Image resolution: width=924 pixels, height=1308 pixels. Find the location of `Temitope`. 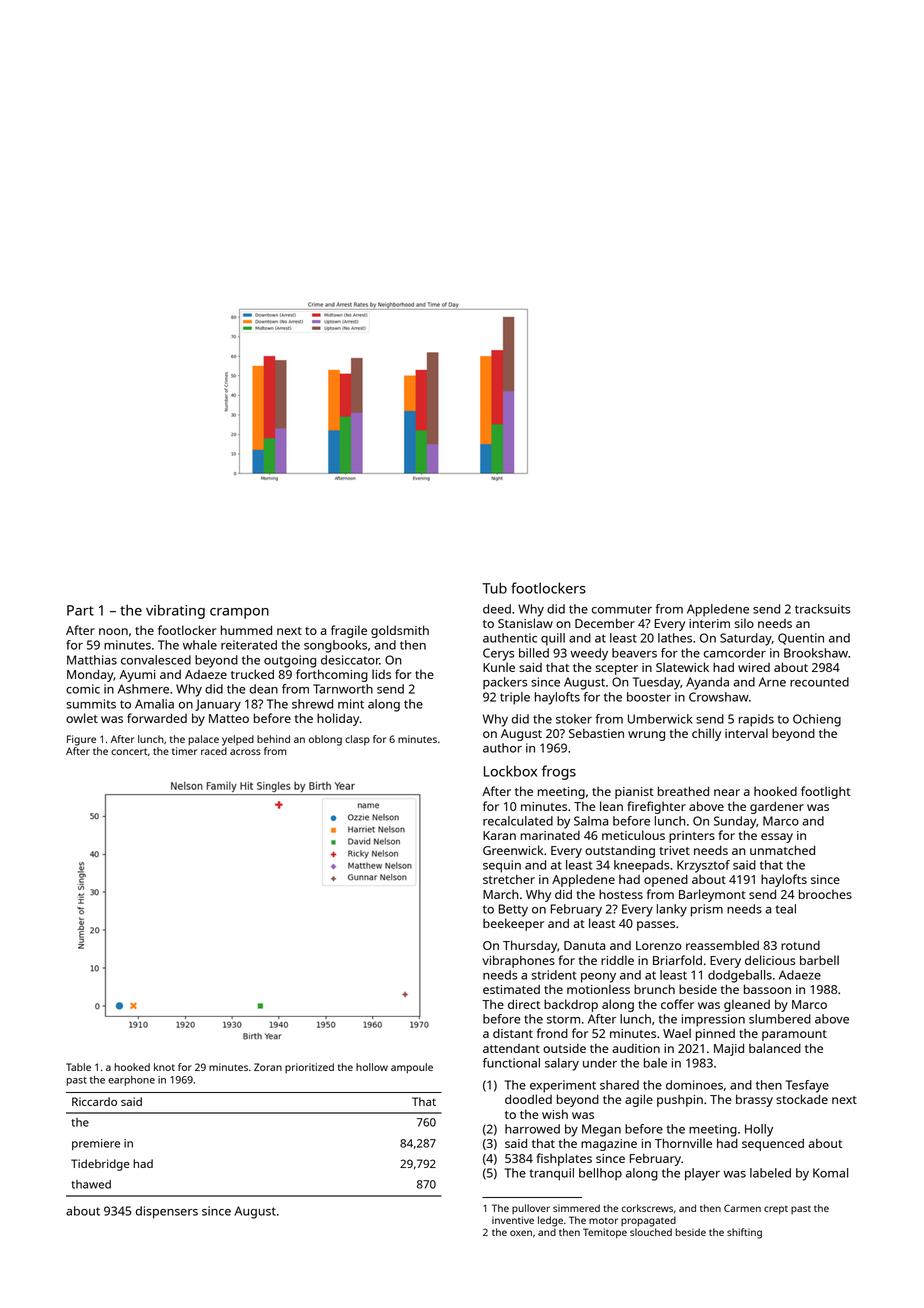

Temitope is located at coordinates (605, 1233).
